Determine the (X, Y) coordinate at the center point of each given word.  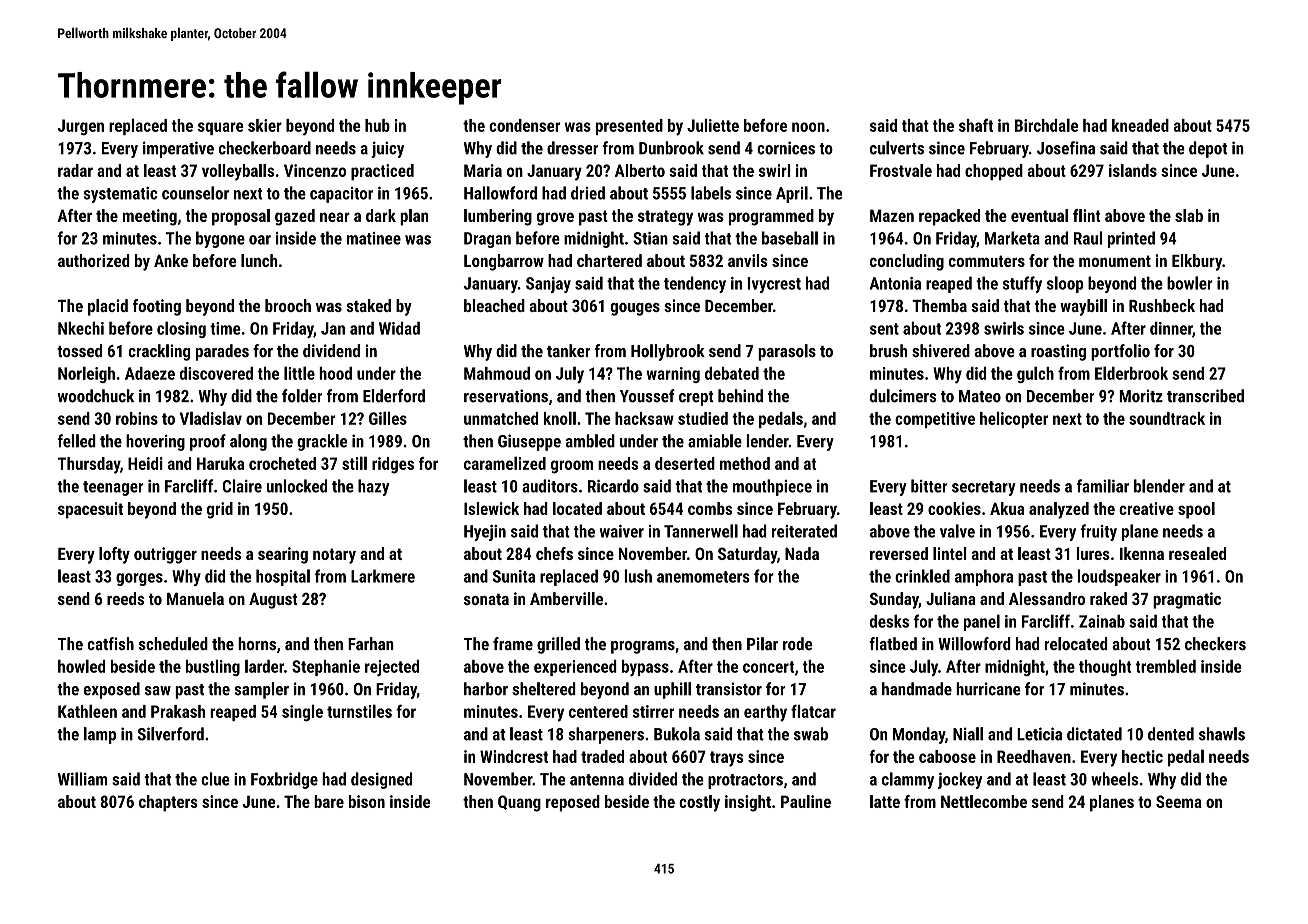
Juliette (713, 125)
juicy (387, 149)
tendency (695, 284)
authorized (94, 260)
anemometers (703, 577)
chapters (168, 803)
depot (1208, 149)
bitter (929, 486)
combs (710, 508)
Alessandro (1047, 598)
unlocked (297, 486)
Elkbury (1197, 262)
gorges (139, 579)
